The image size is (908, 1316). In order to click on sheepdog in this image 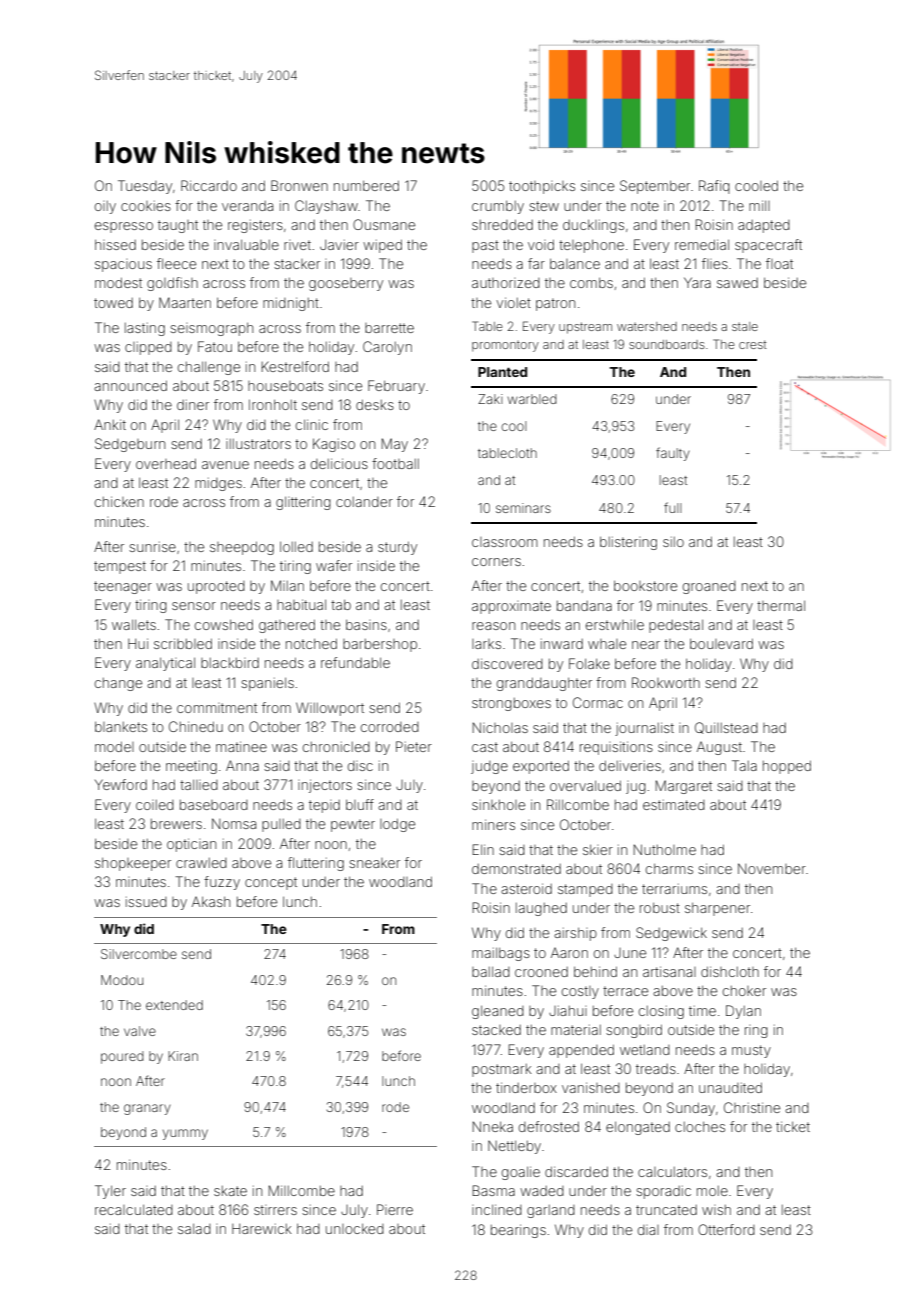, I will do `click(242, 548)`.
